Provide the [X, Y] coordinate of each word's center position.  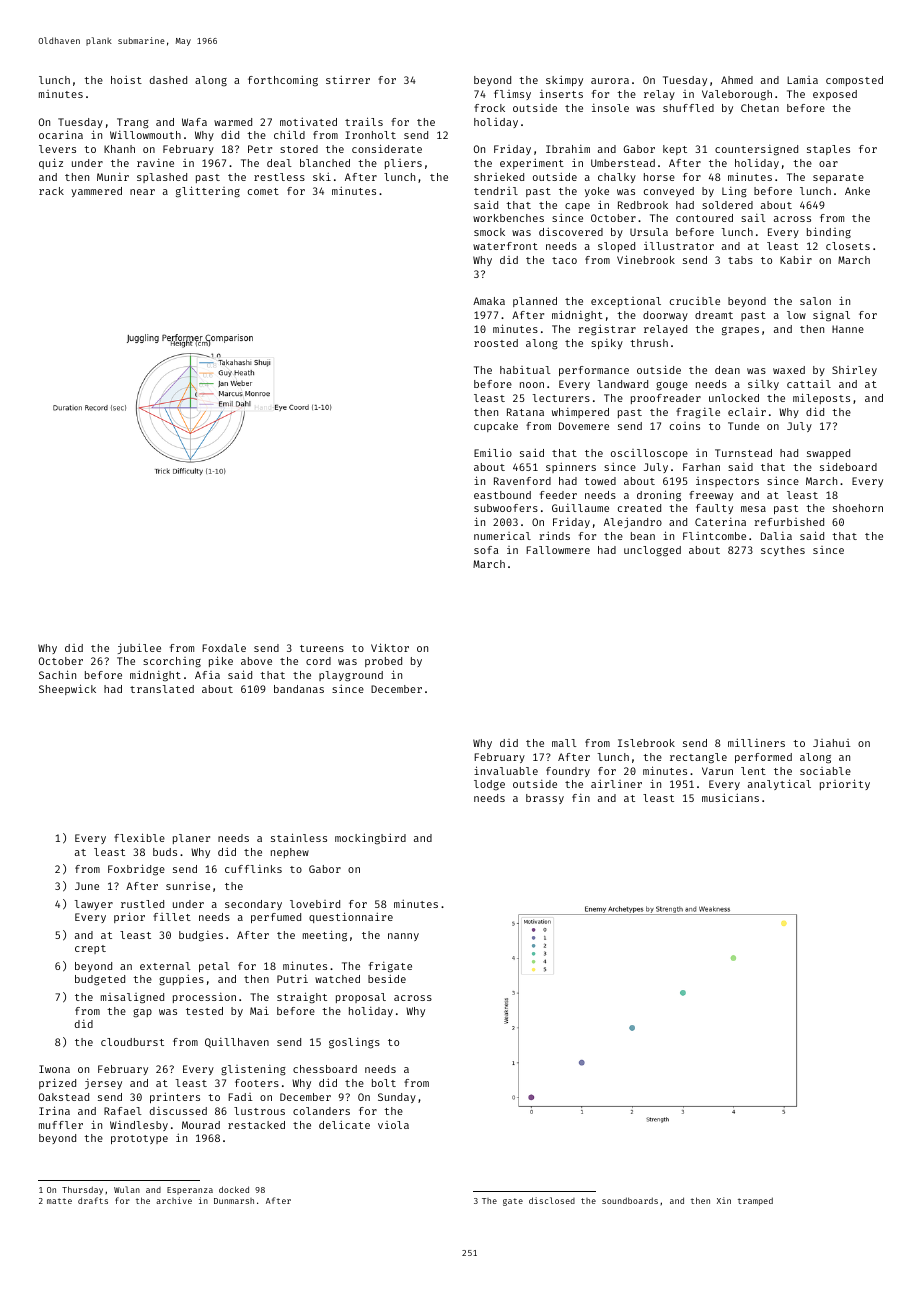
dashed [168, 80]
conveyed [669, 192]
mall [564, 743]
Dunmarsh [234, 1201]
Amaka [489, 301]
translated [162, 689]
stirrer [348, 79]
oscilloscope [649, 454]
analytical [779, 784]
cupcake [496, 427]
